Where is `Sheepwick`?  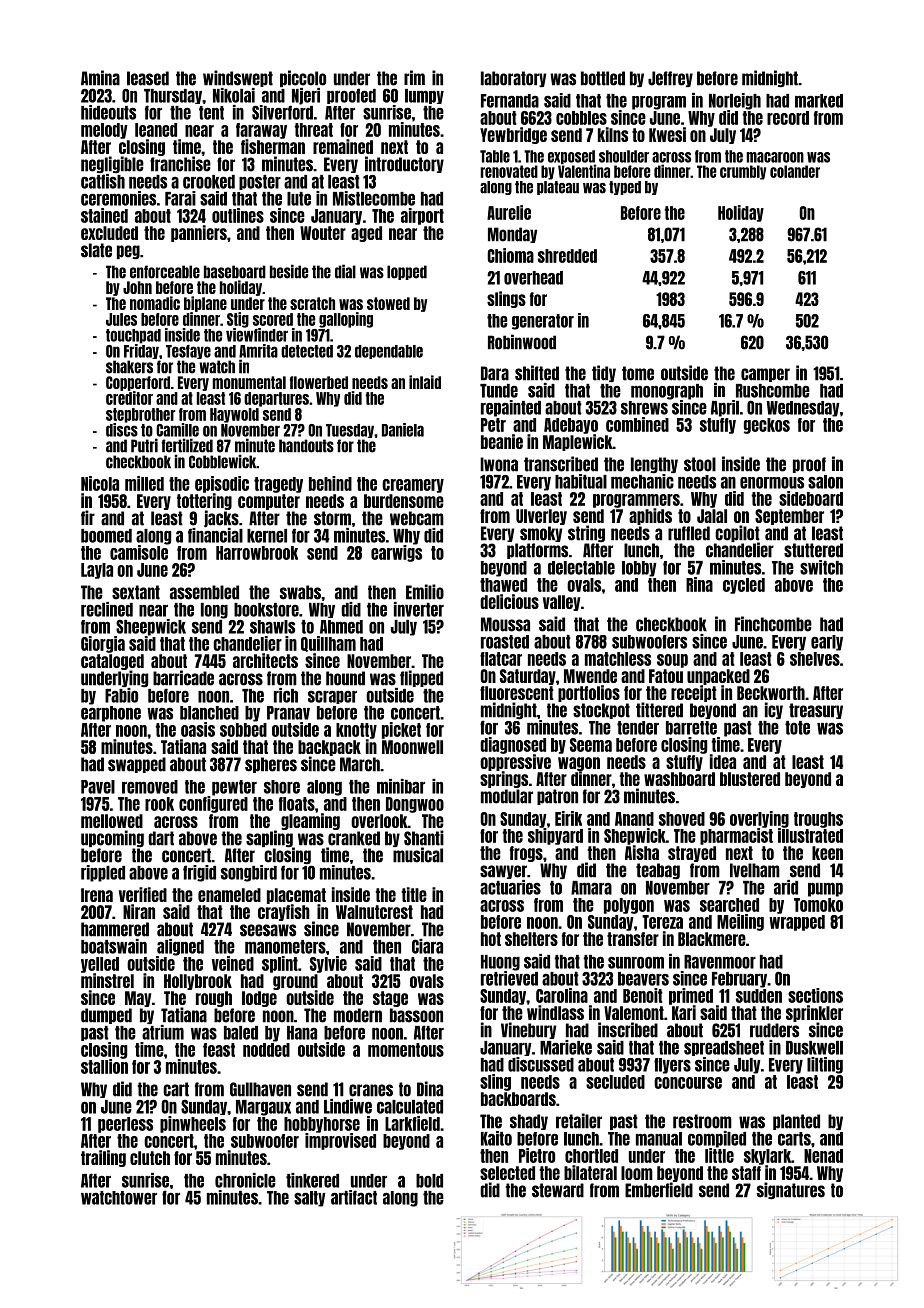
Sheepwick is located at coordinates (151, 627).
